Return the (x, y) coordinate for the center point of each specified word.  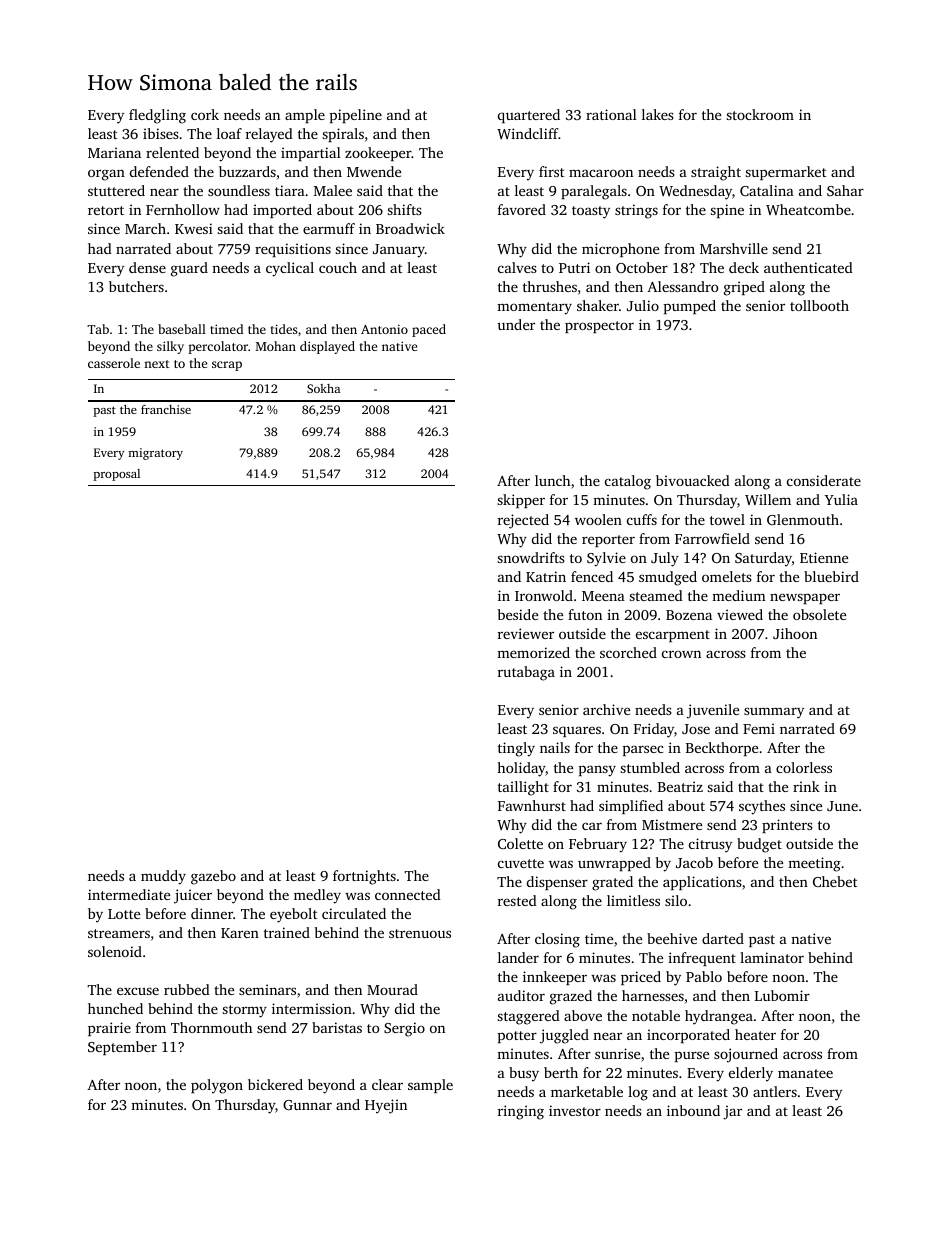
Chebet (835, 881)
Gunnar (307, 1105)
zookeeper (378, 154)
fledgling (157, 116)
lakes (658, 114)
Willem (768, 499)
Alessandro (683, 286)
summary (774, 713)
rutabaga (526, 673)
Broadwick (410, 228)
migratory (155, 454)
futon (585, 614)
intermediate (129, 894)
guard (189, 269)
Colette (520, 843)
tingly (516, 749)
